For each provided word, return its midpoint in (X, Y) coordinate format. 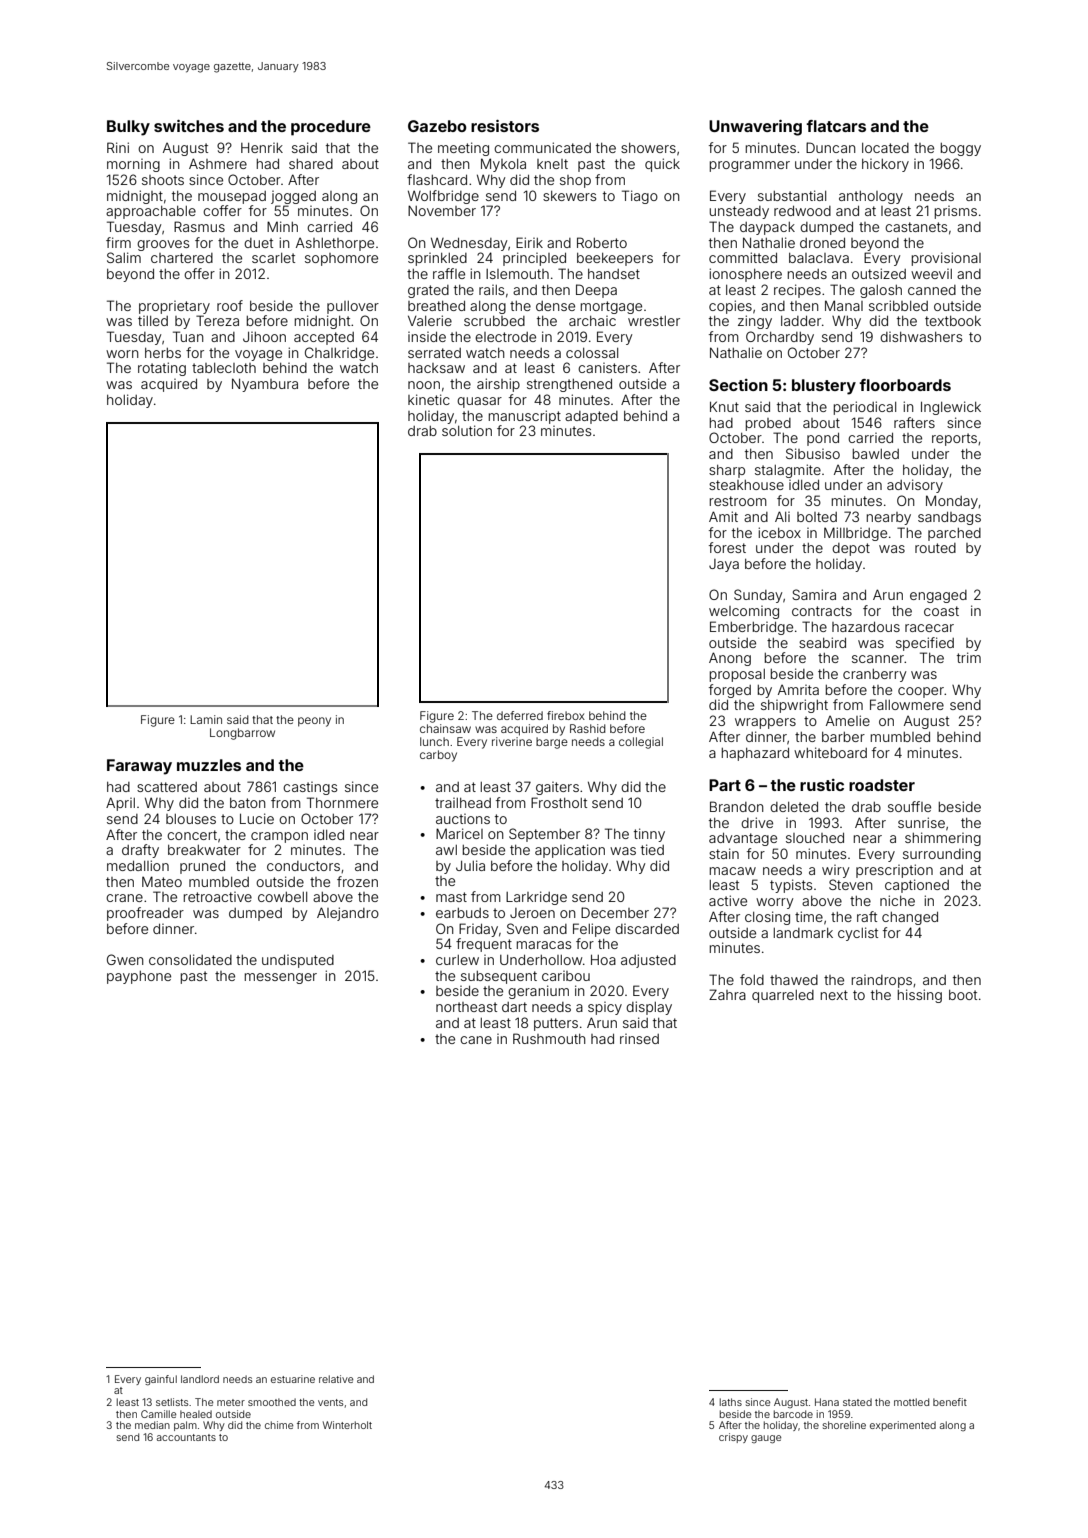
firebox (566, 715)
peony (314, 722)
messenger (281, 978)
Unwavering (755, 128)
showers (648, 148)
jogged (293, 197)
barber (843, 737)
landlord (200, 1379)
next (834, 995)
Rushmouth (549, 1038)
